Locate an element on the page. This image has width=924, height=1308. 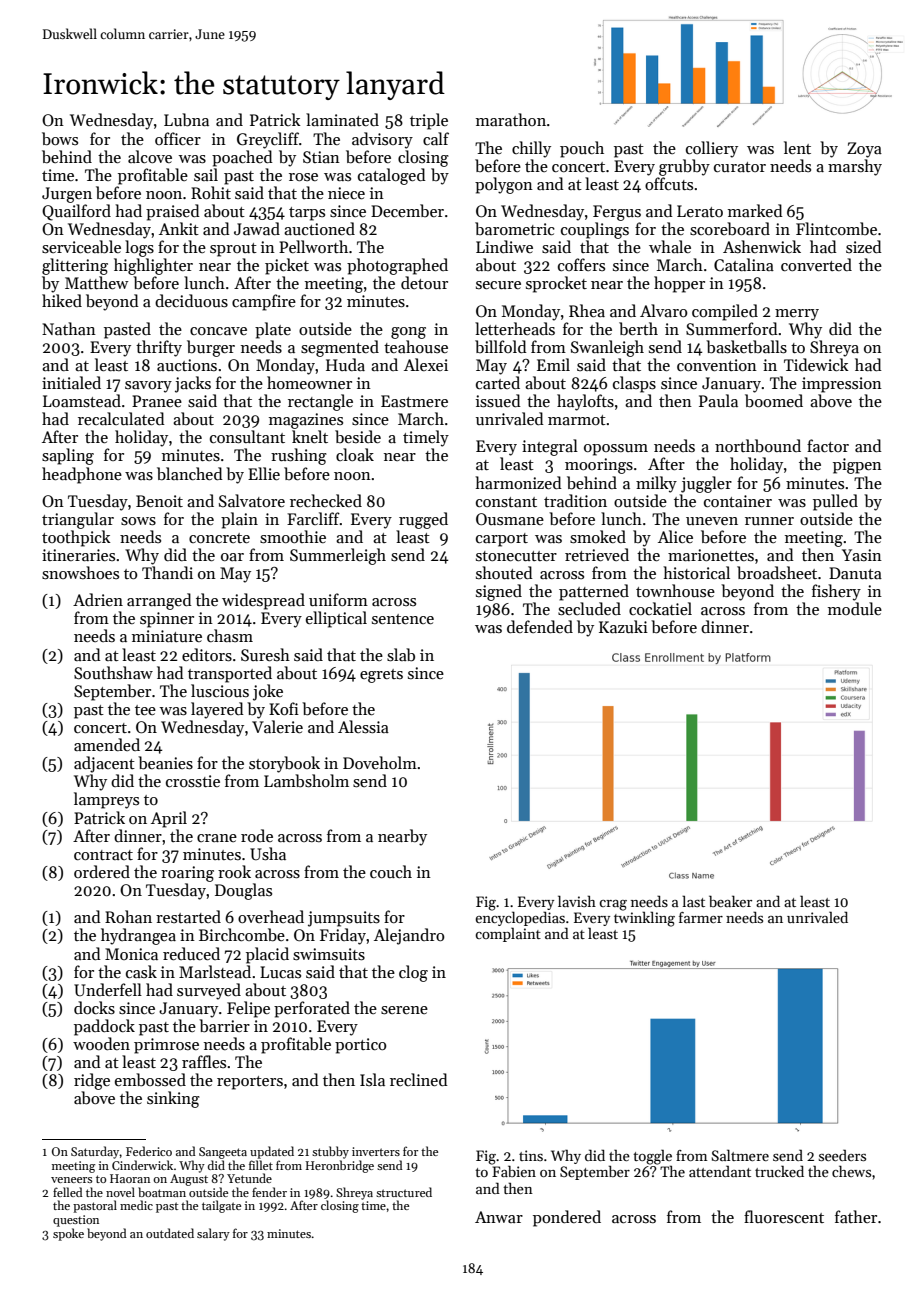
spoke is located at coordinates (68, 1234).
